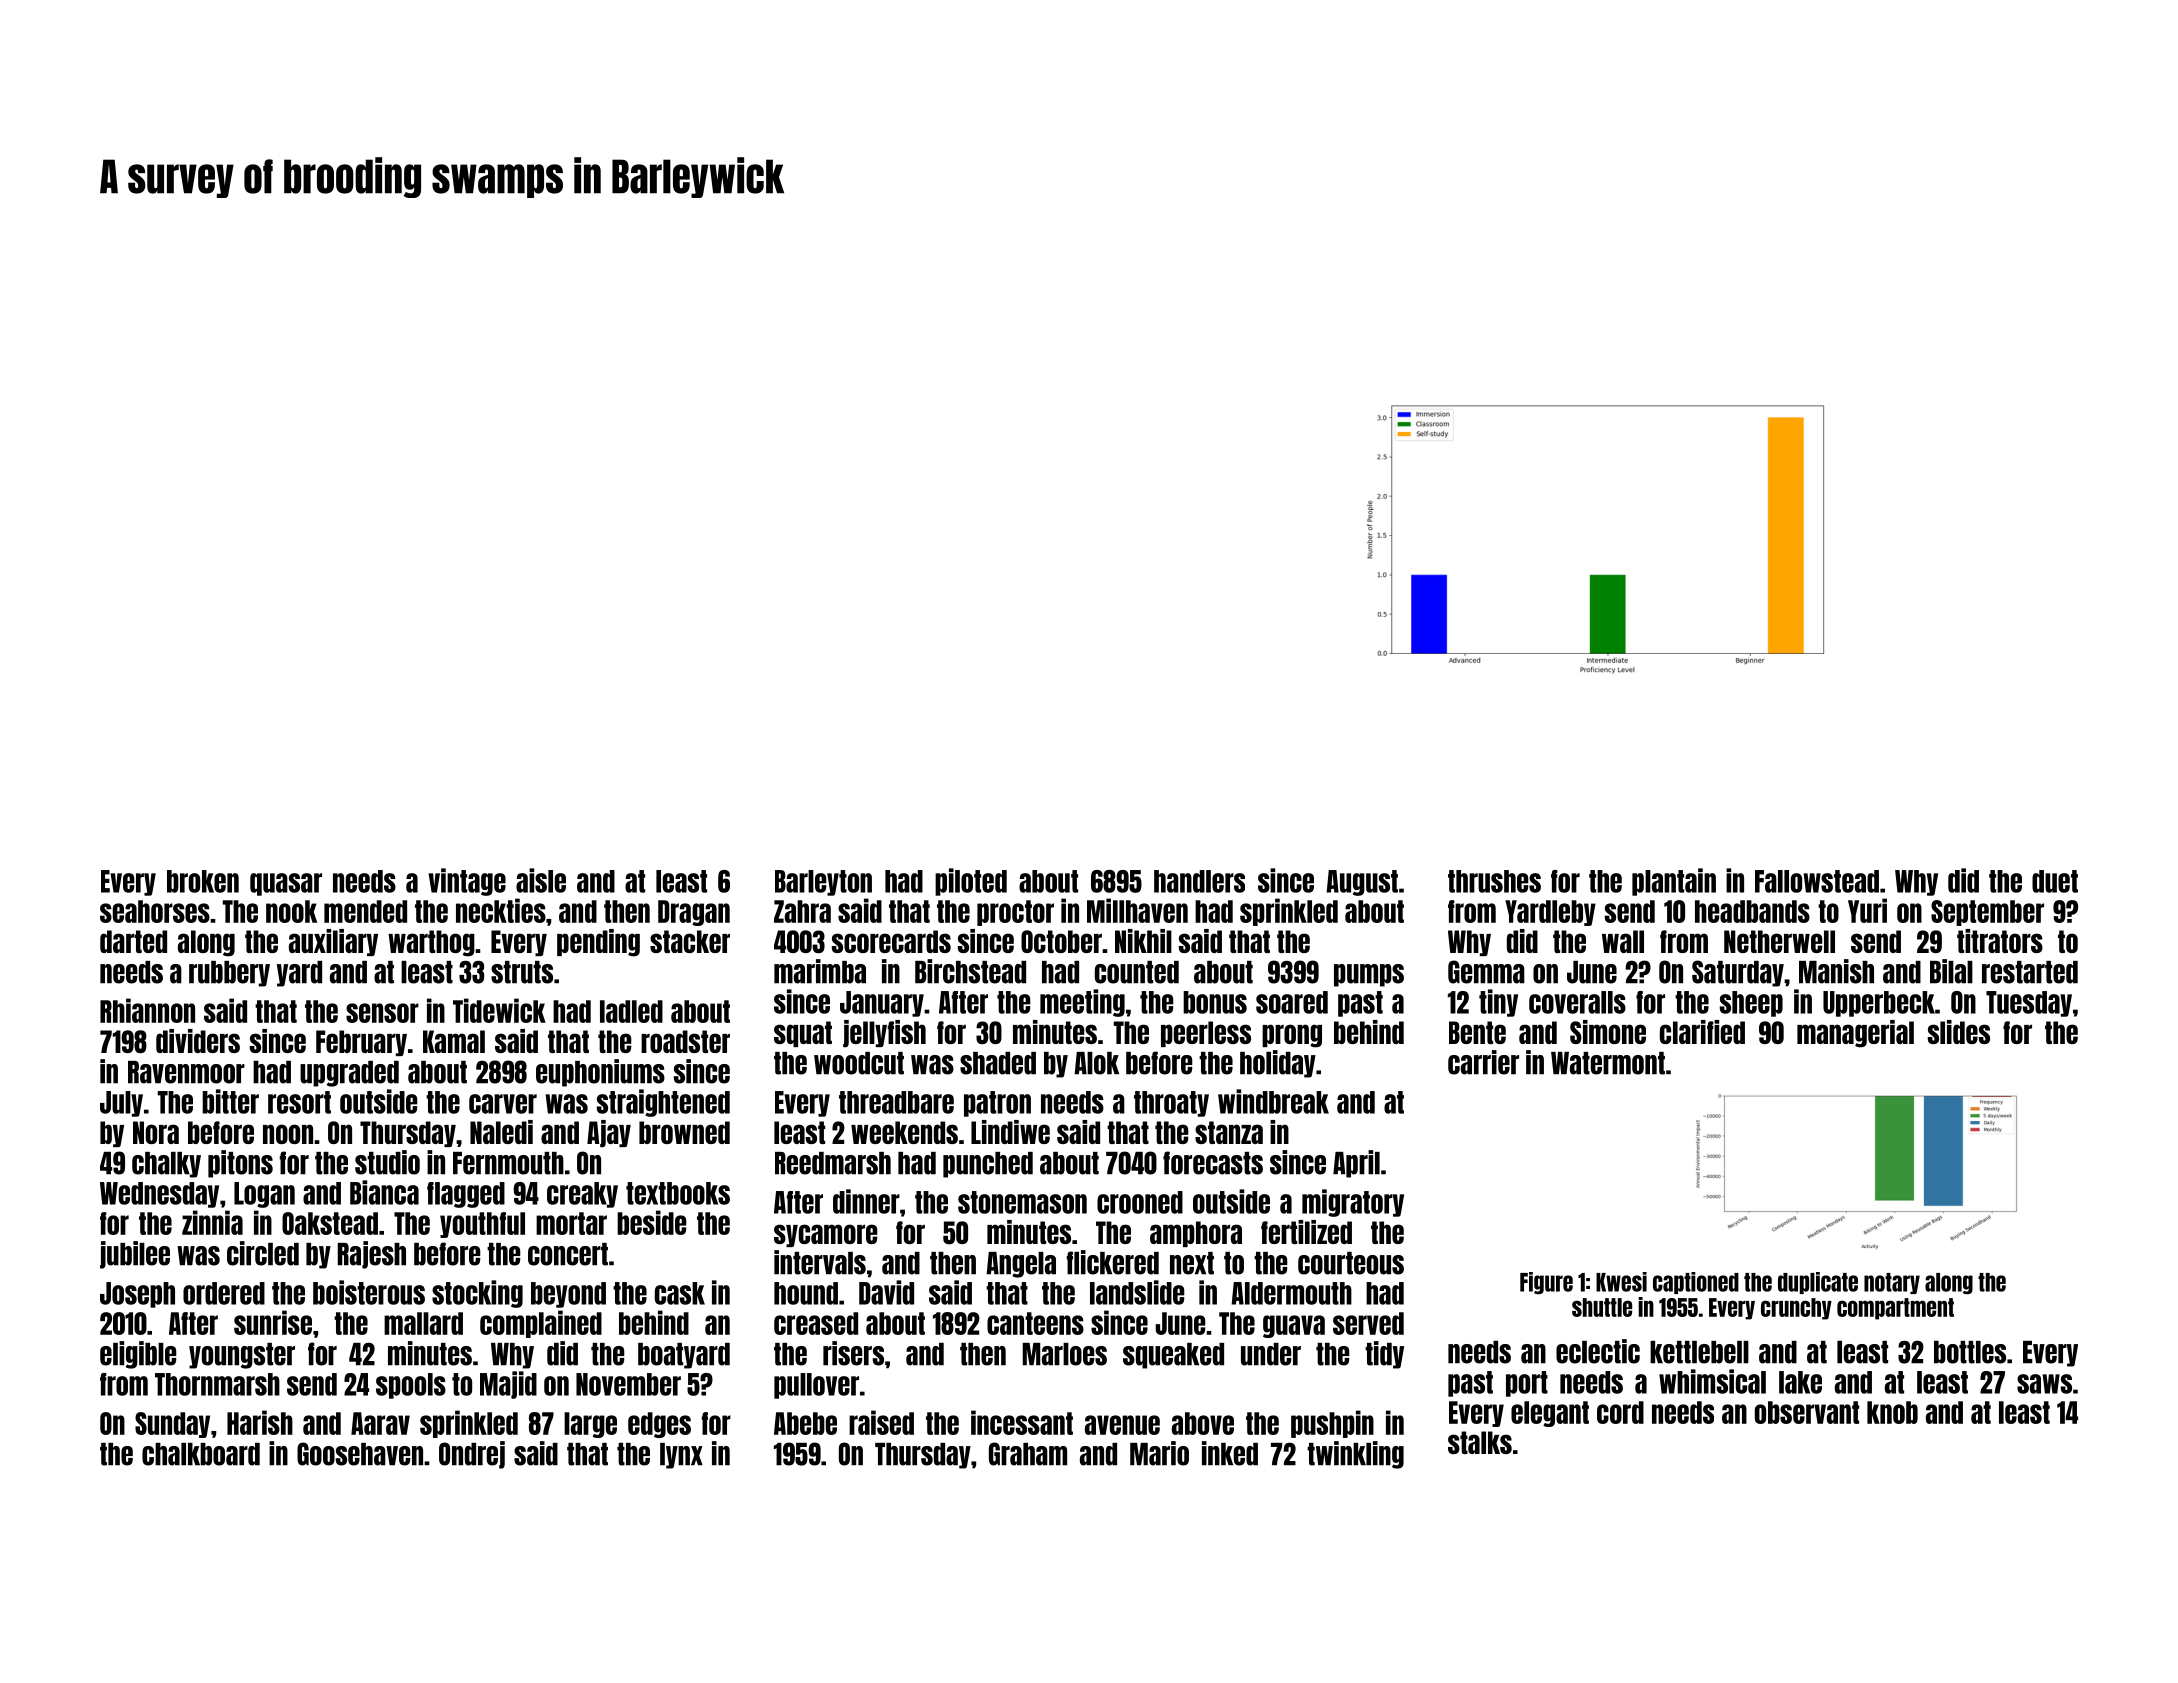 This screenshot has width=2178, height=1683. What do you see at coordinates (1353, 1203) in the screenshot?
I see `migratory` at bounding box center [1353, 1203].
